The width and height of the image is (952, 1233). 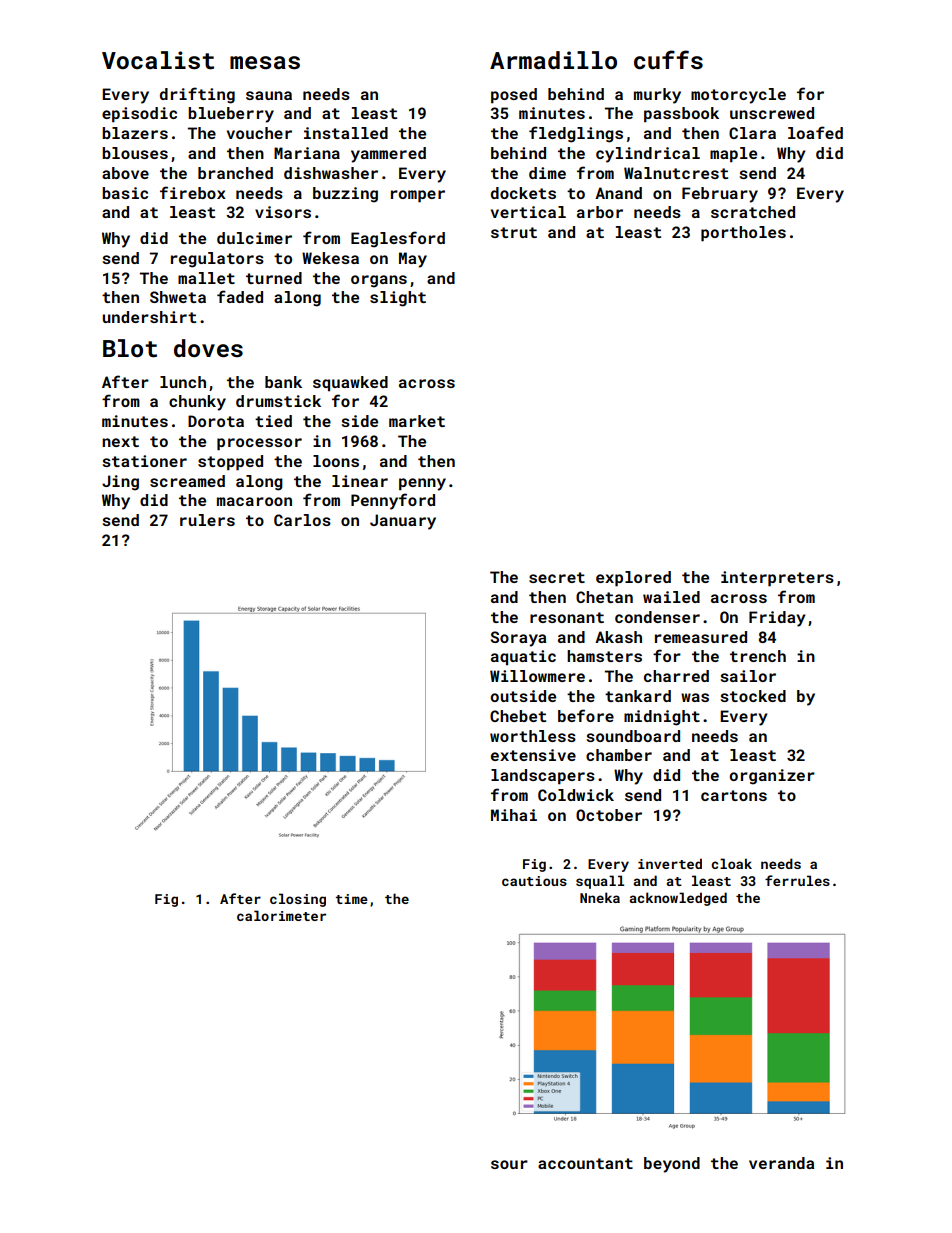 I want to click on loafed, so click(x=815, y=132).
